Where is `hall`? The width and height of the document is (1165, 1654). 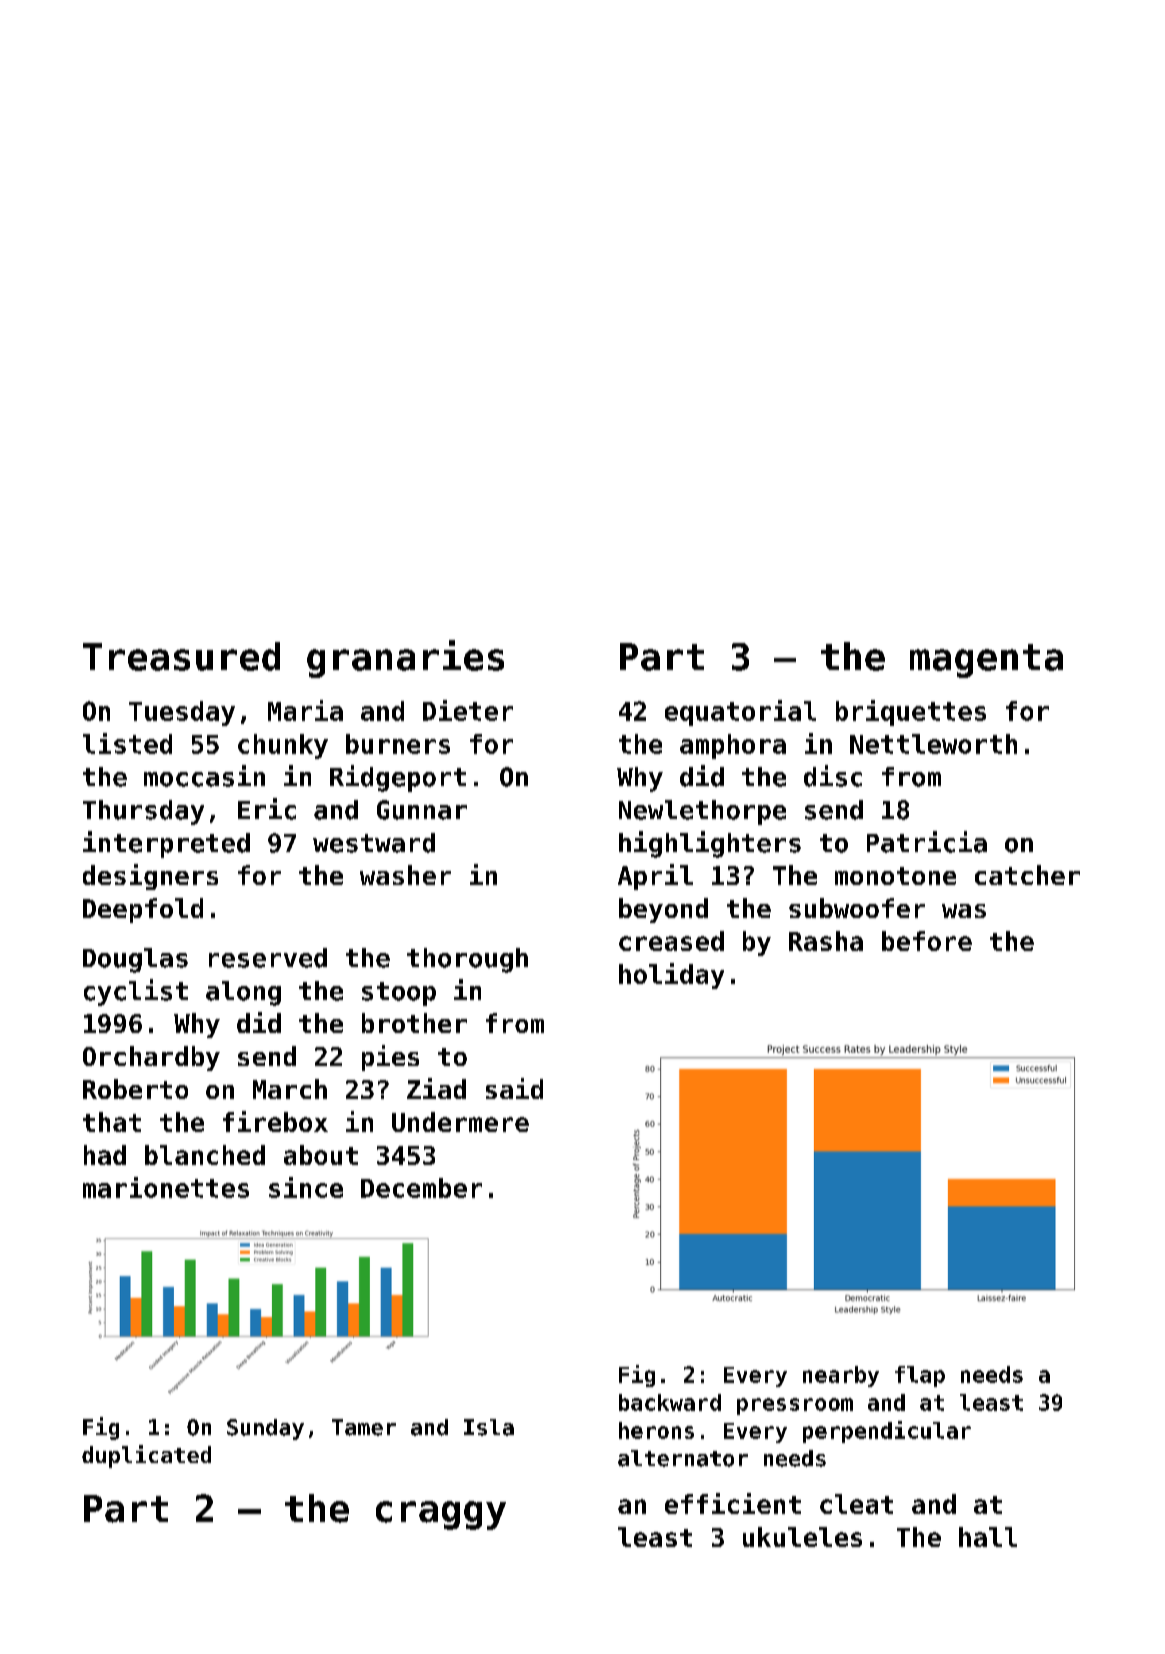 hall is located at coordinates (988, 1537).
